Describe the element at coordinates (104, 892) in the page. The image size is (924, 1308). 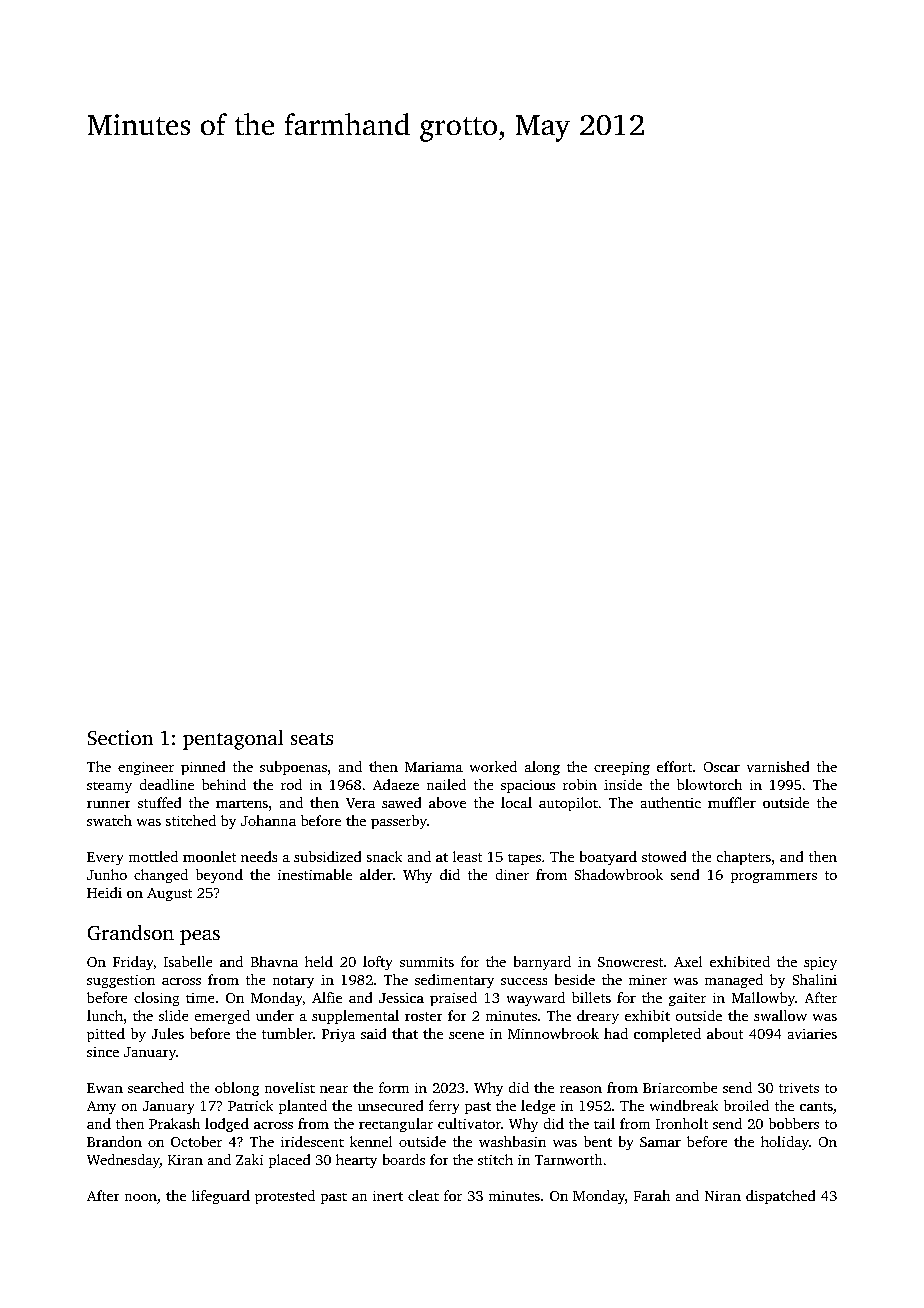
I see `Heidi` at that location.
